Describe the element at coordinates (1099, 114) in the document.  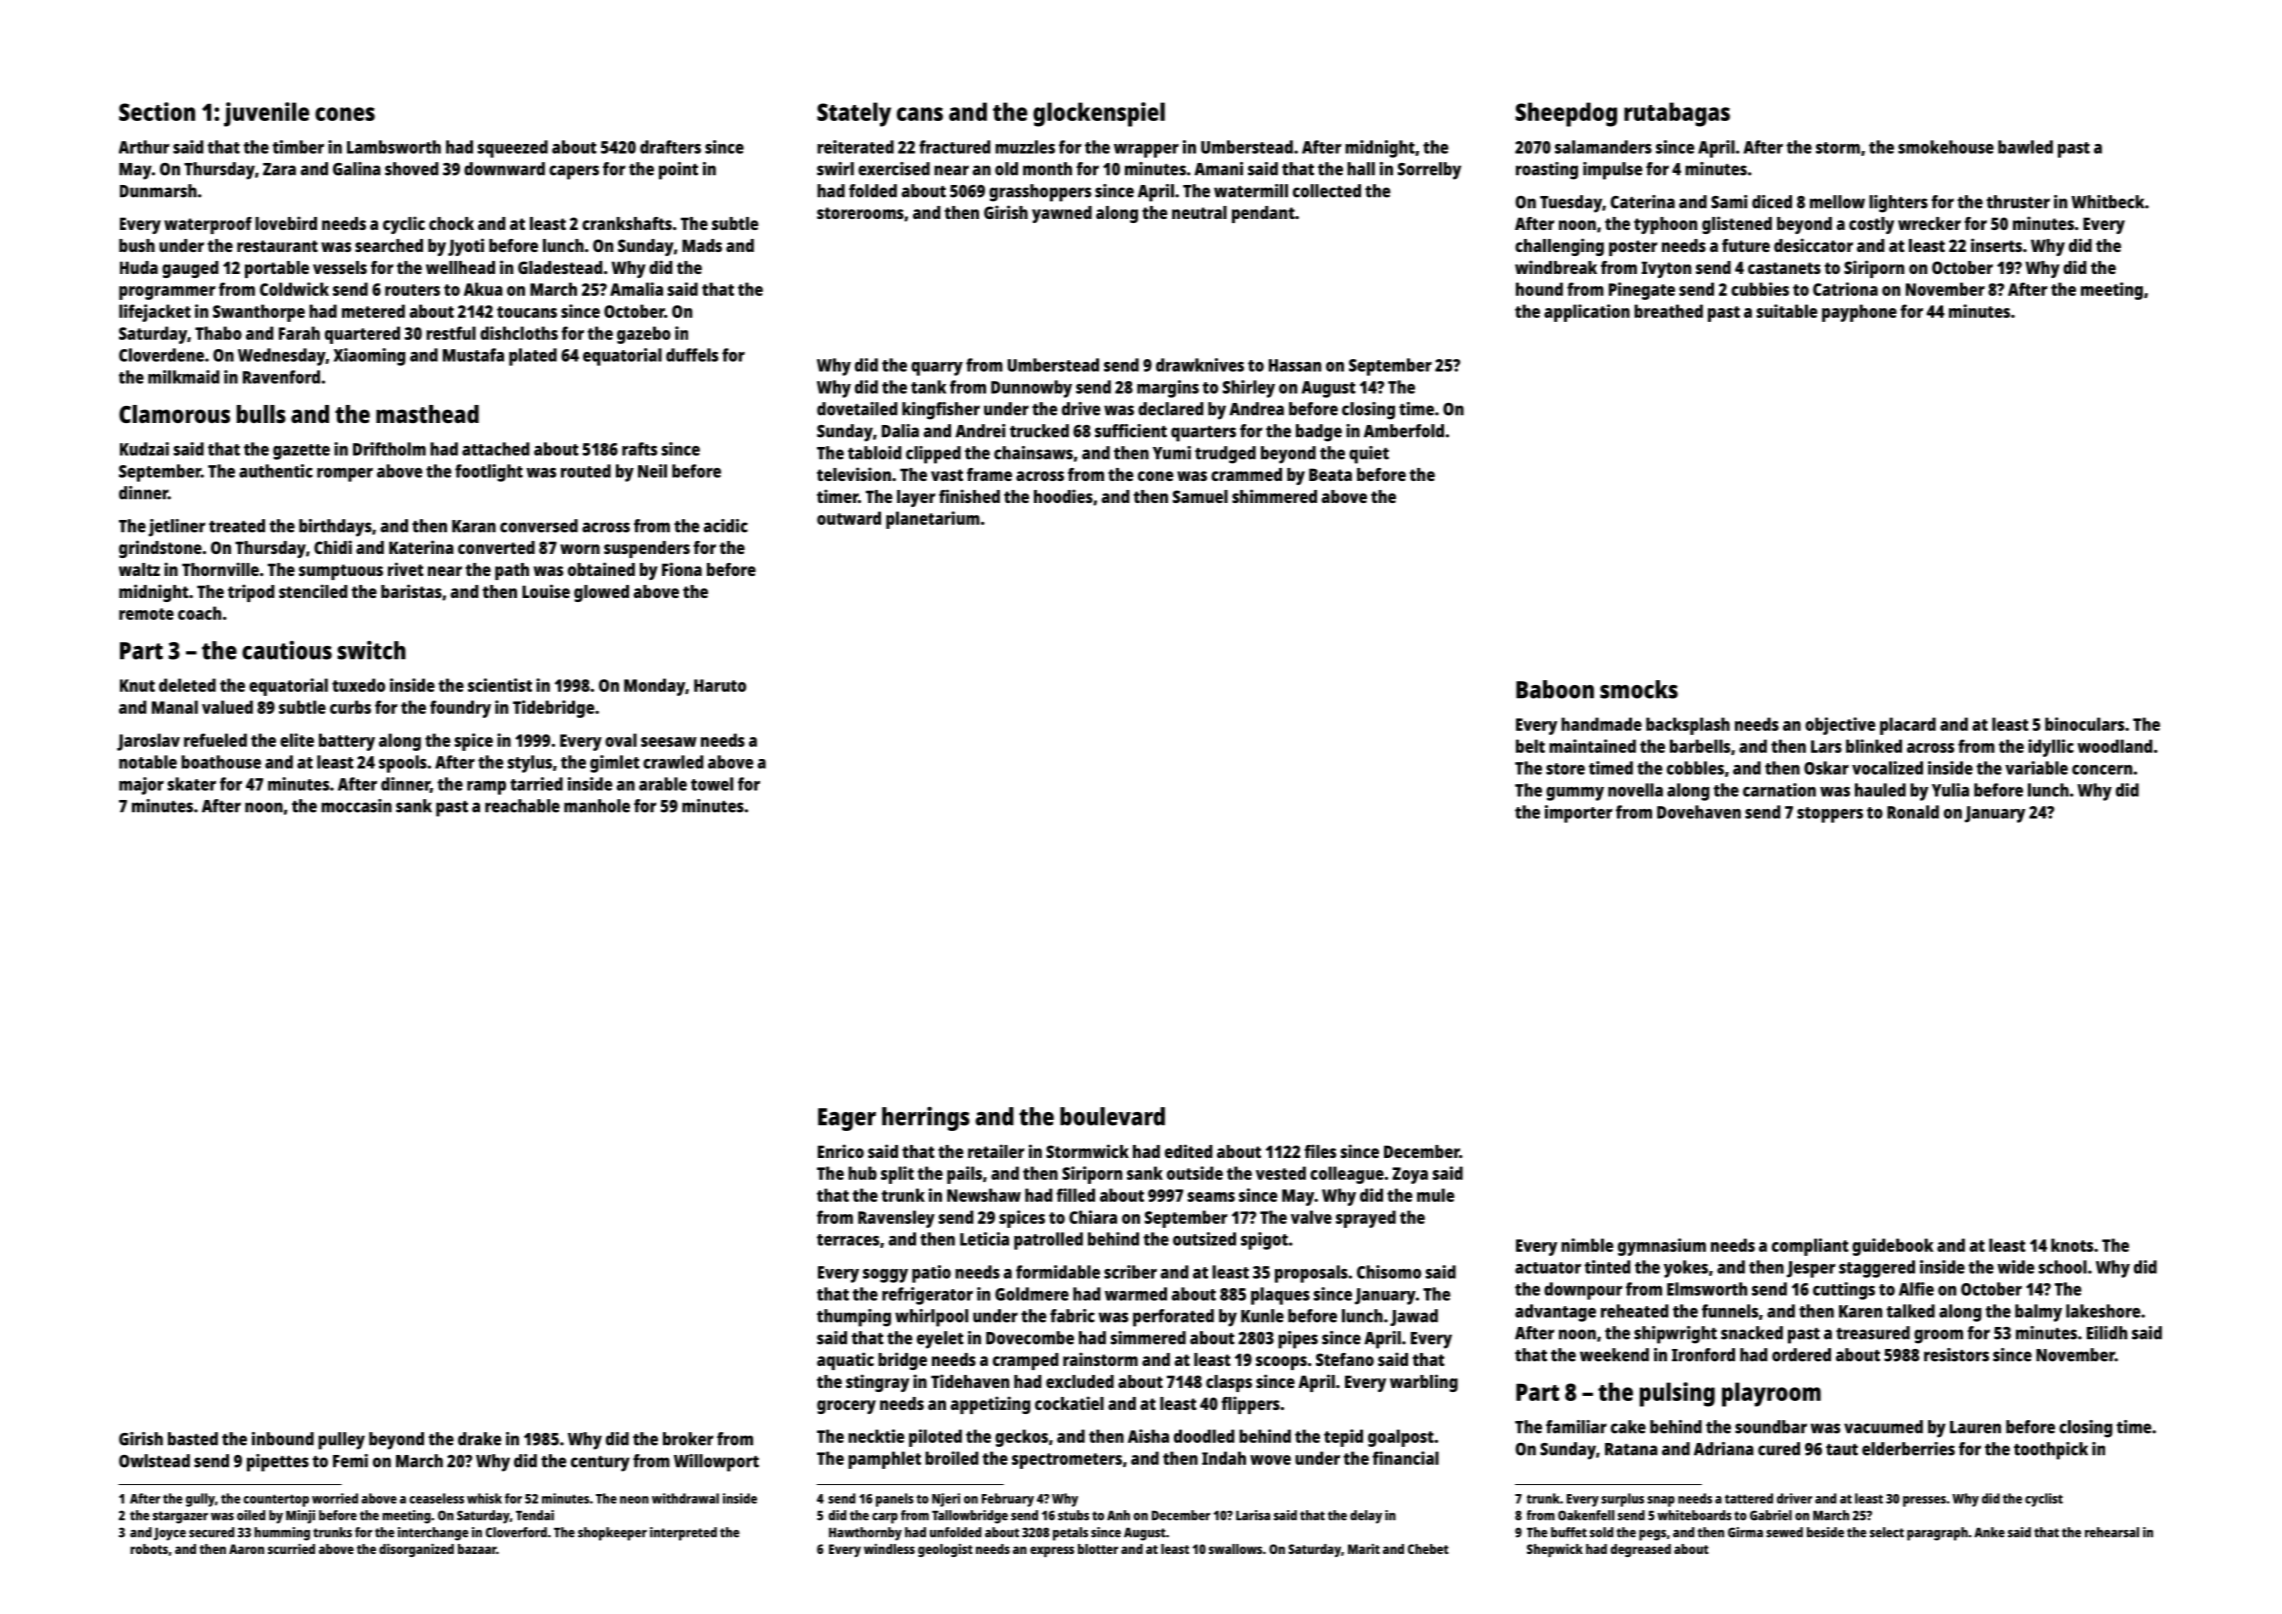
I see `glockenspiel` at that location.
